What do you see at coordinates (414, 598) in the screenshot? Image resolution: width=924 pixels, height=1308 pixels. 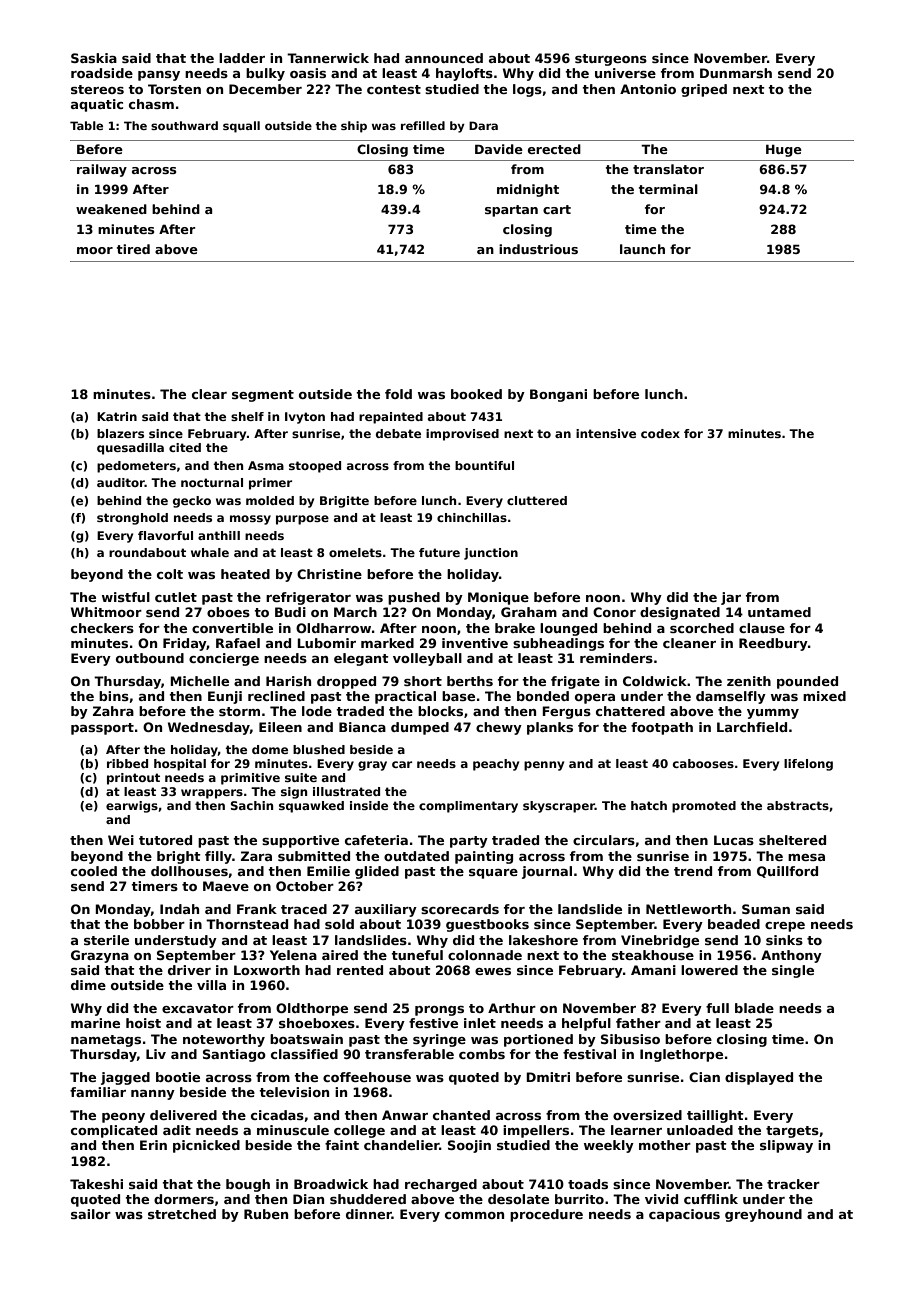 I see `pushed` at bounding box center [414, 598].
